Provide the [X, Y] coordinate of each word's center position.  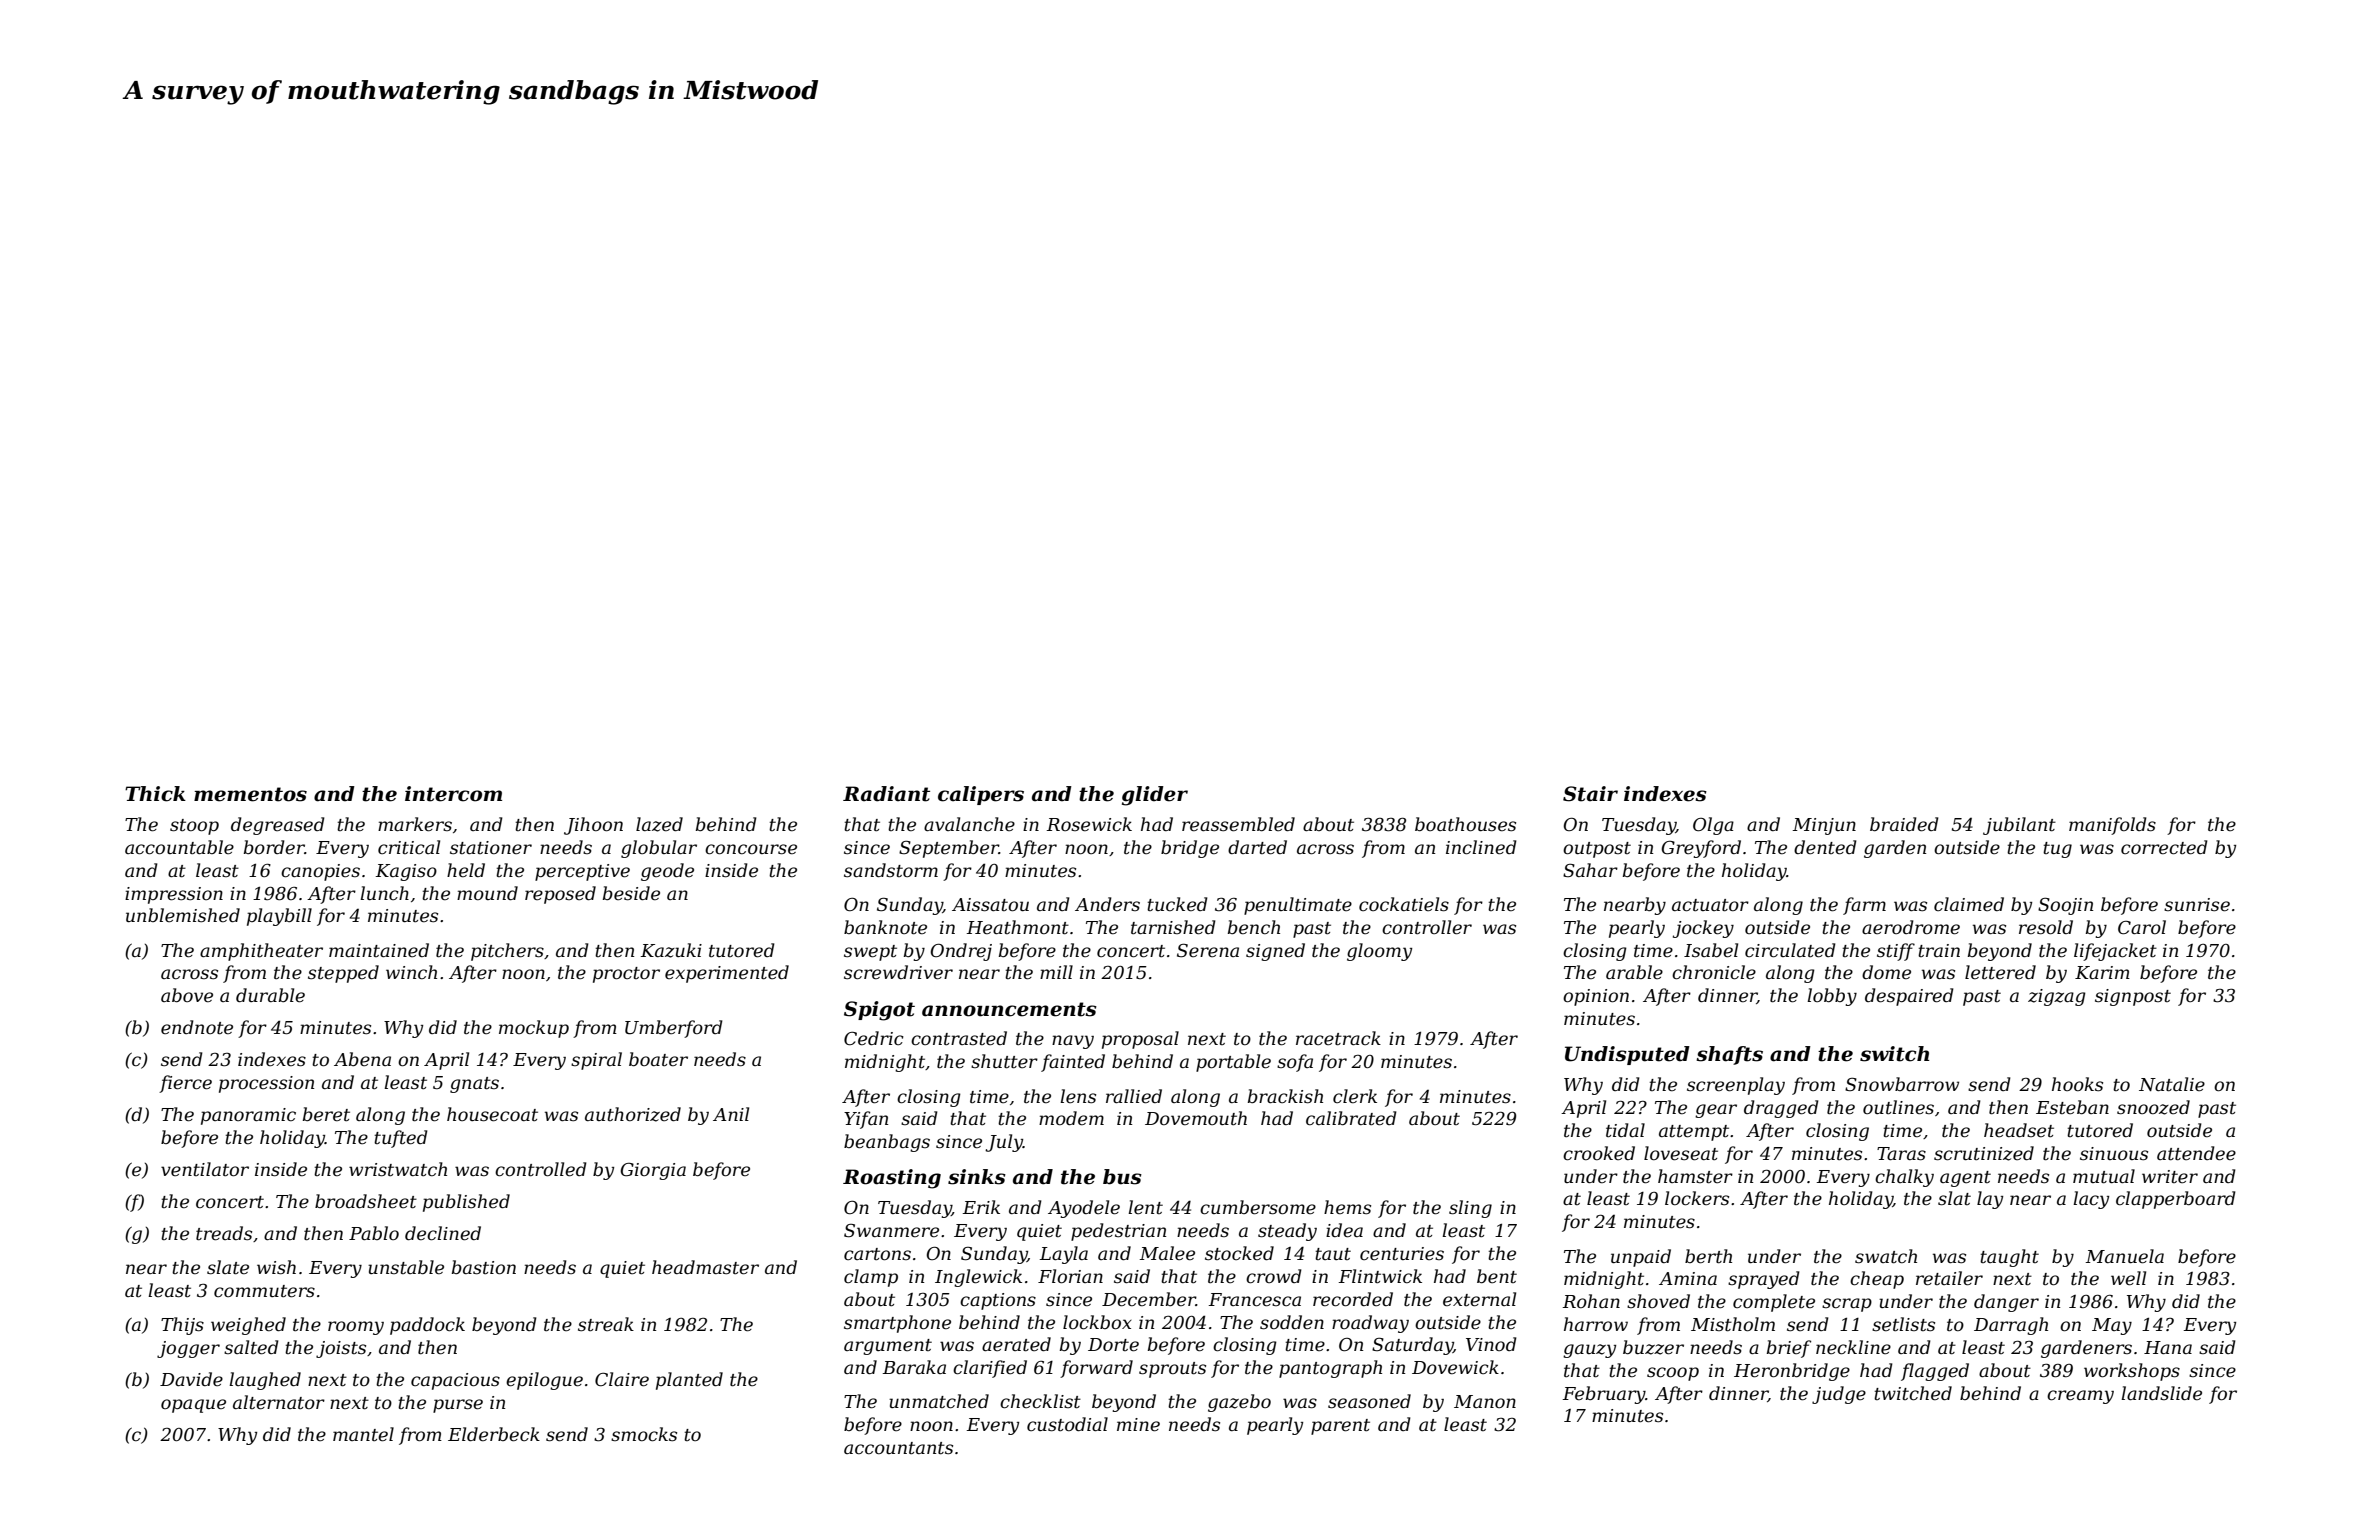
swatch [1886, 1256]
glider [1155, 796]
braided [1904, 824]
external [1479, 1299]
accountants [898, 1448]
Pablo [374, 1233]
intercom [453, 794]
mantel [363, 1434]
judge [1839, 1395]
